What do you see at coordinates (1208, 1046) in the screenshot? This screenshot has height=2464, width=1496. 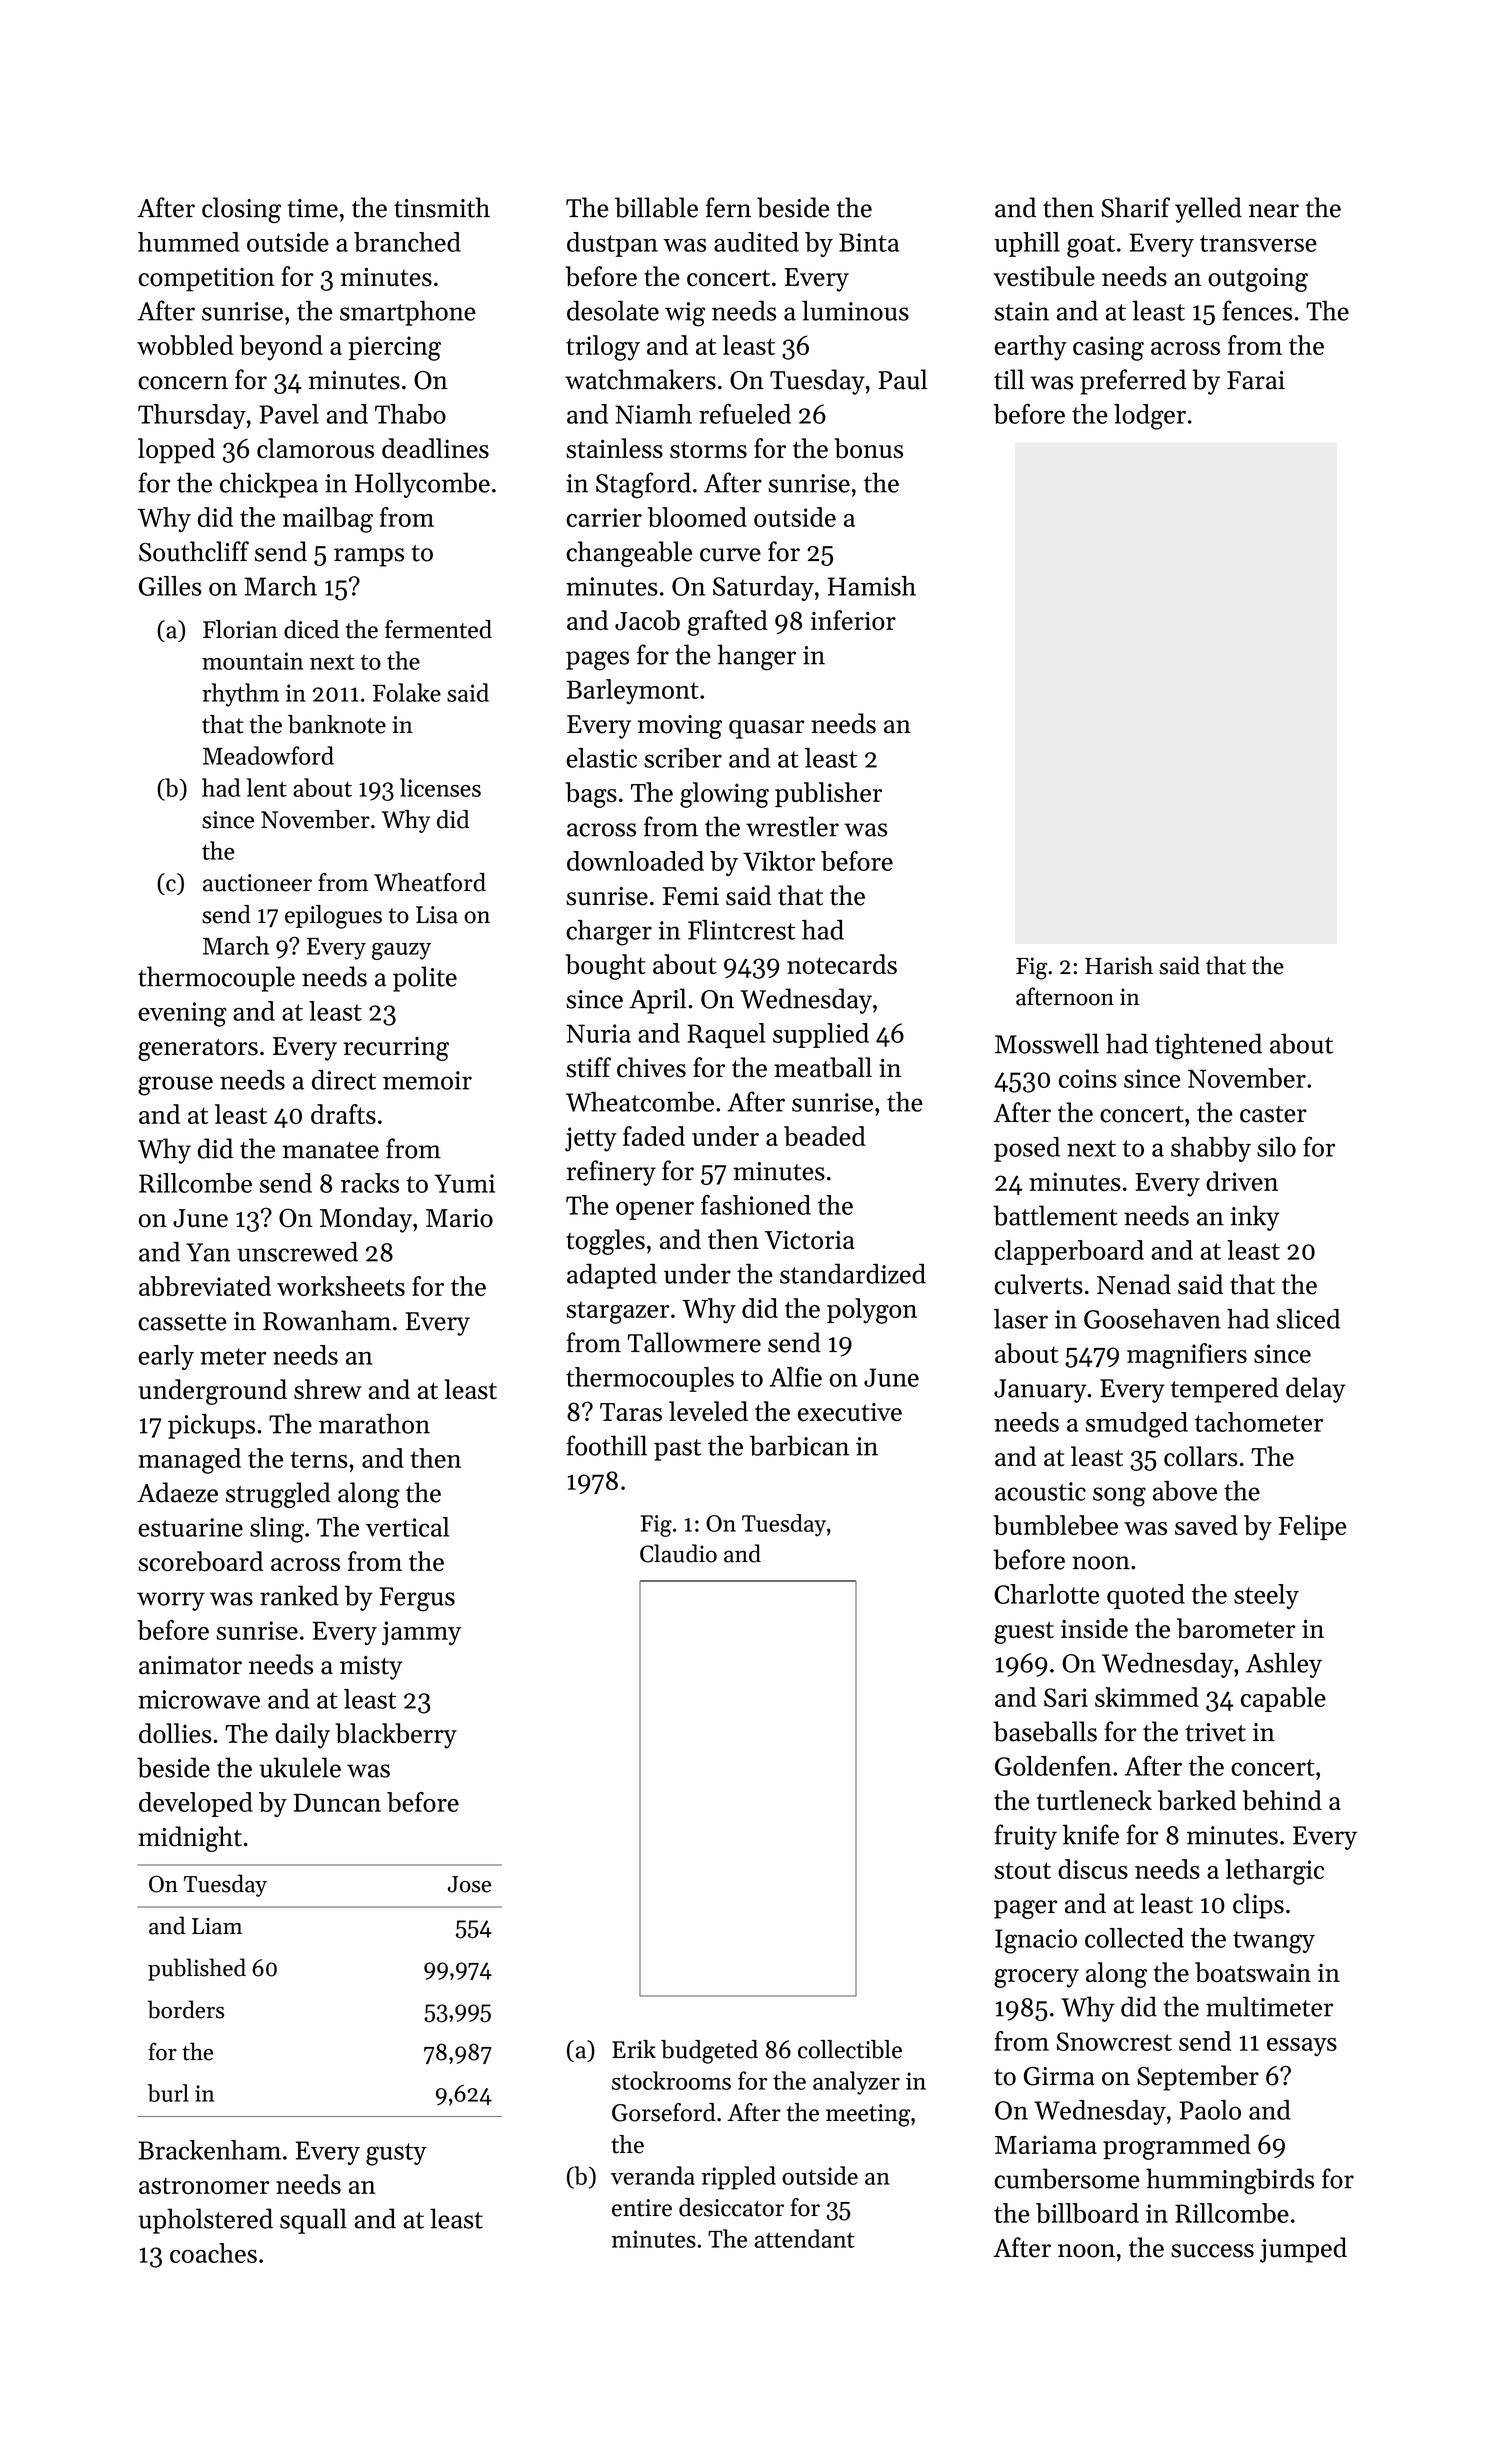 I see `tightened` at bounding box center [1208, 1046].
